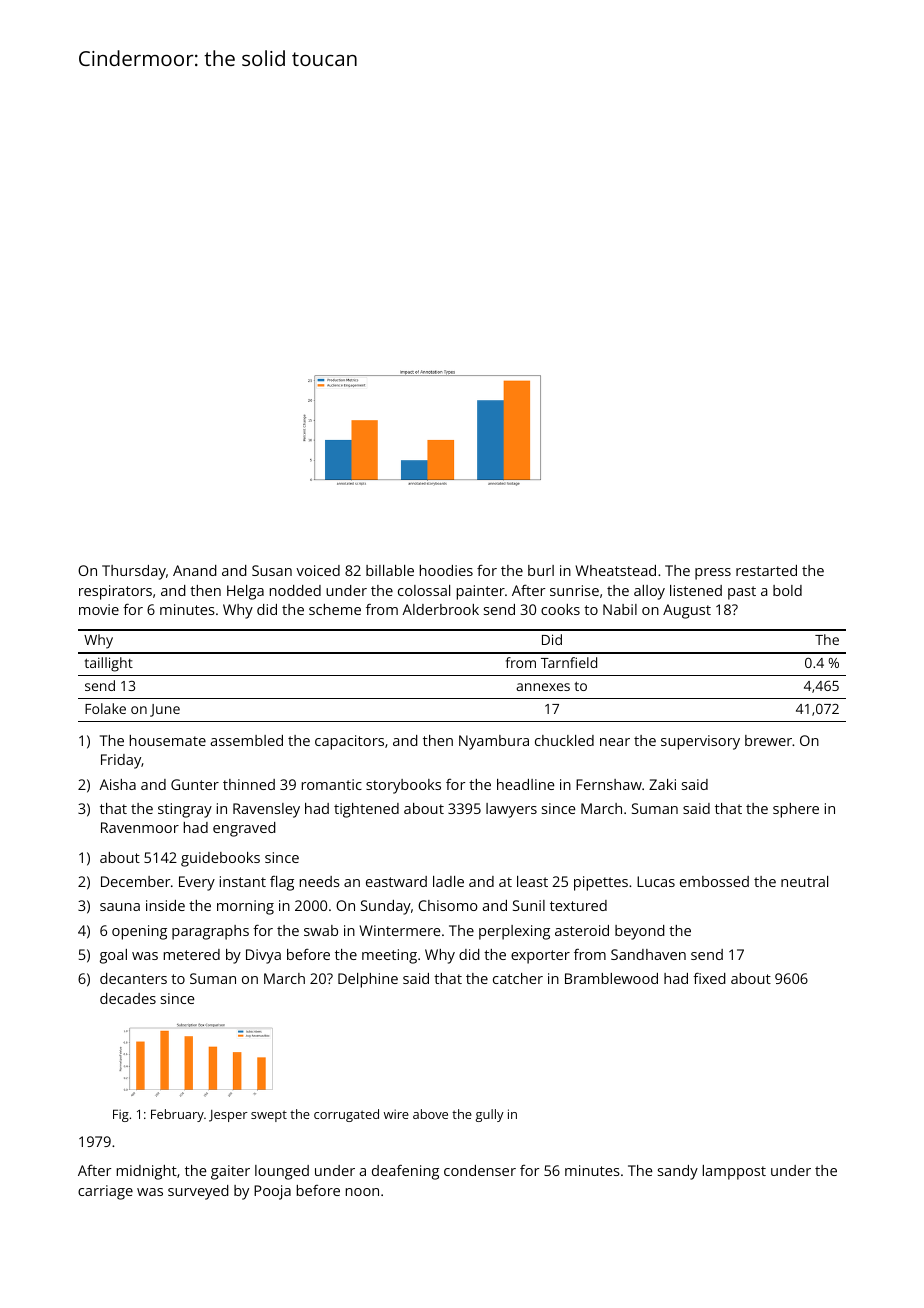 The image size is (924, 1308). What do you see at coordinates (709, 978) in the screenshot?
I see `fixed` at bounding box center [709, 978].
